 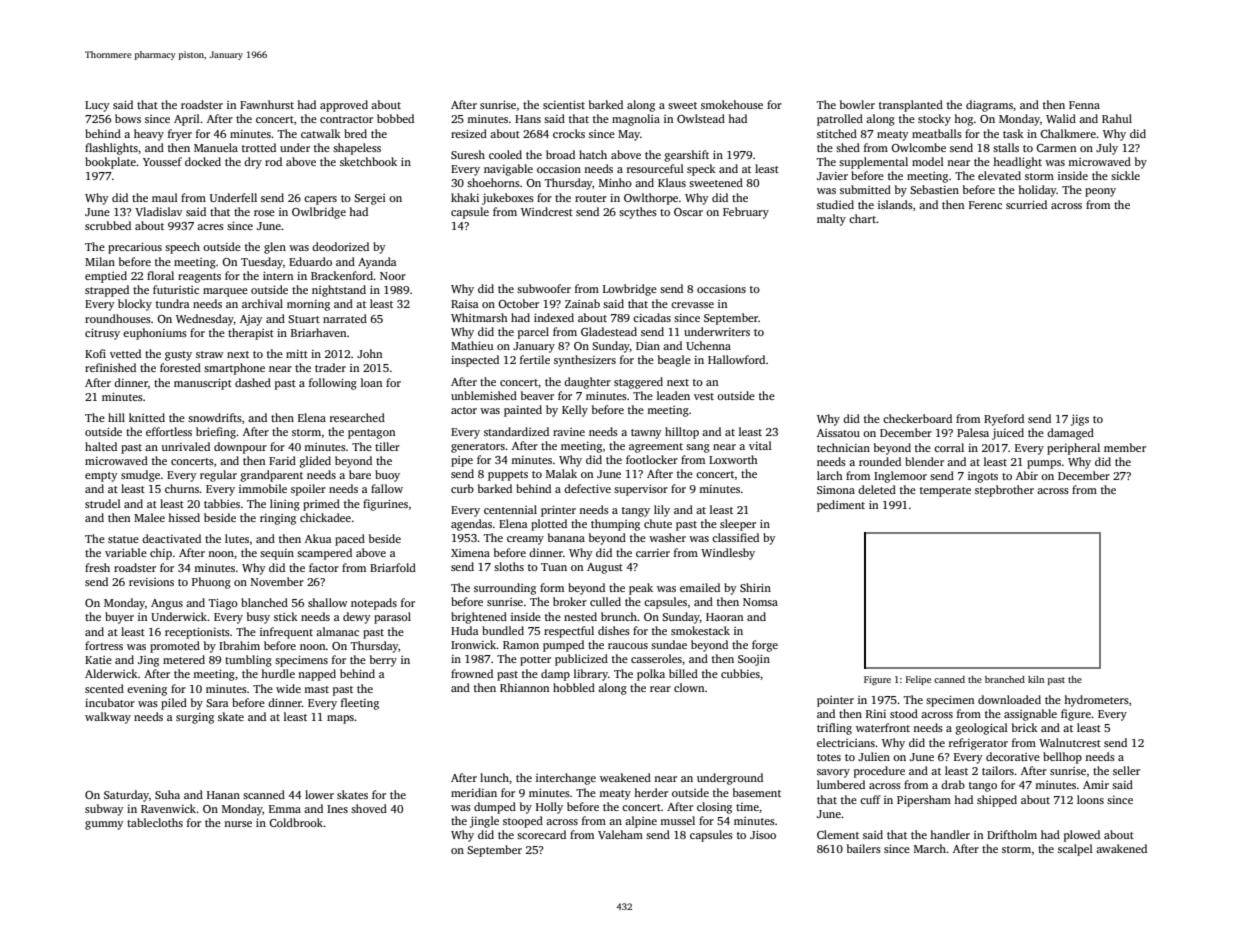 I want to click on nightstand, so click(x=339, y=291).
